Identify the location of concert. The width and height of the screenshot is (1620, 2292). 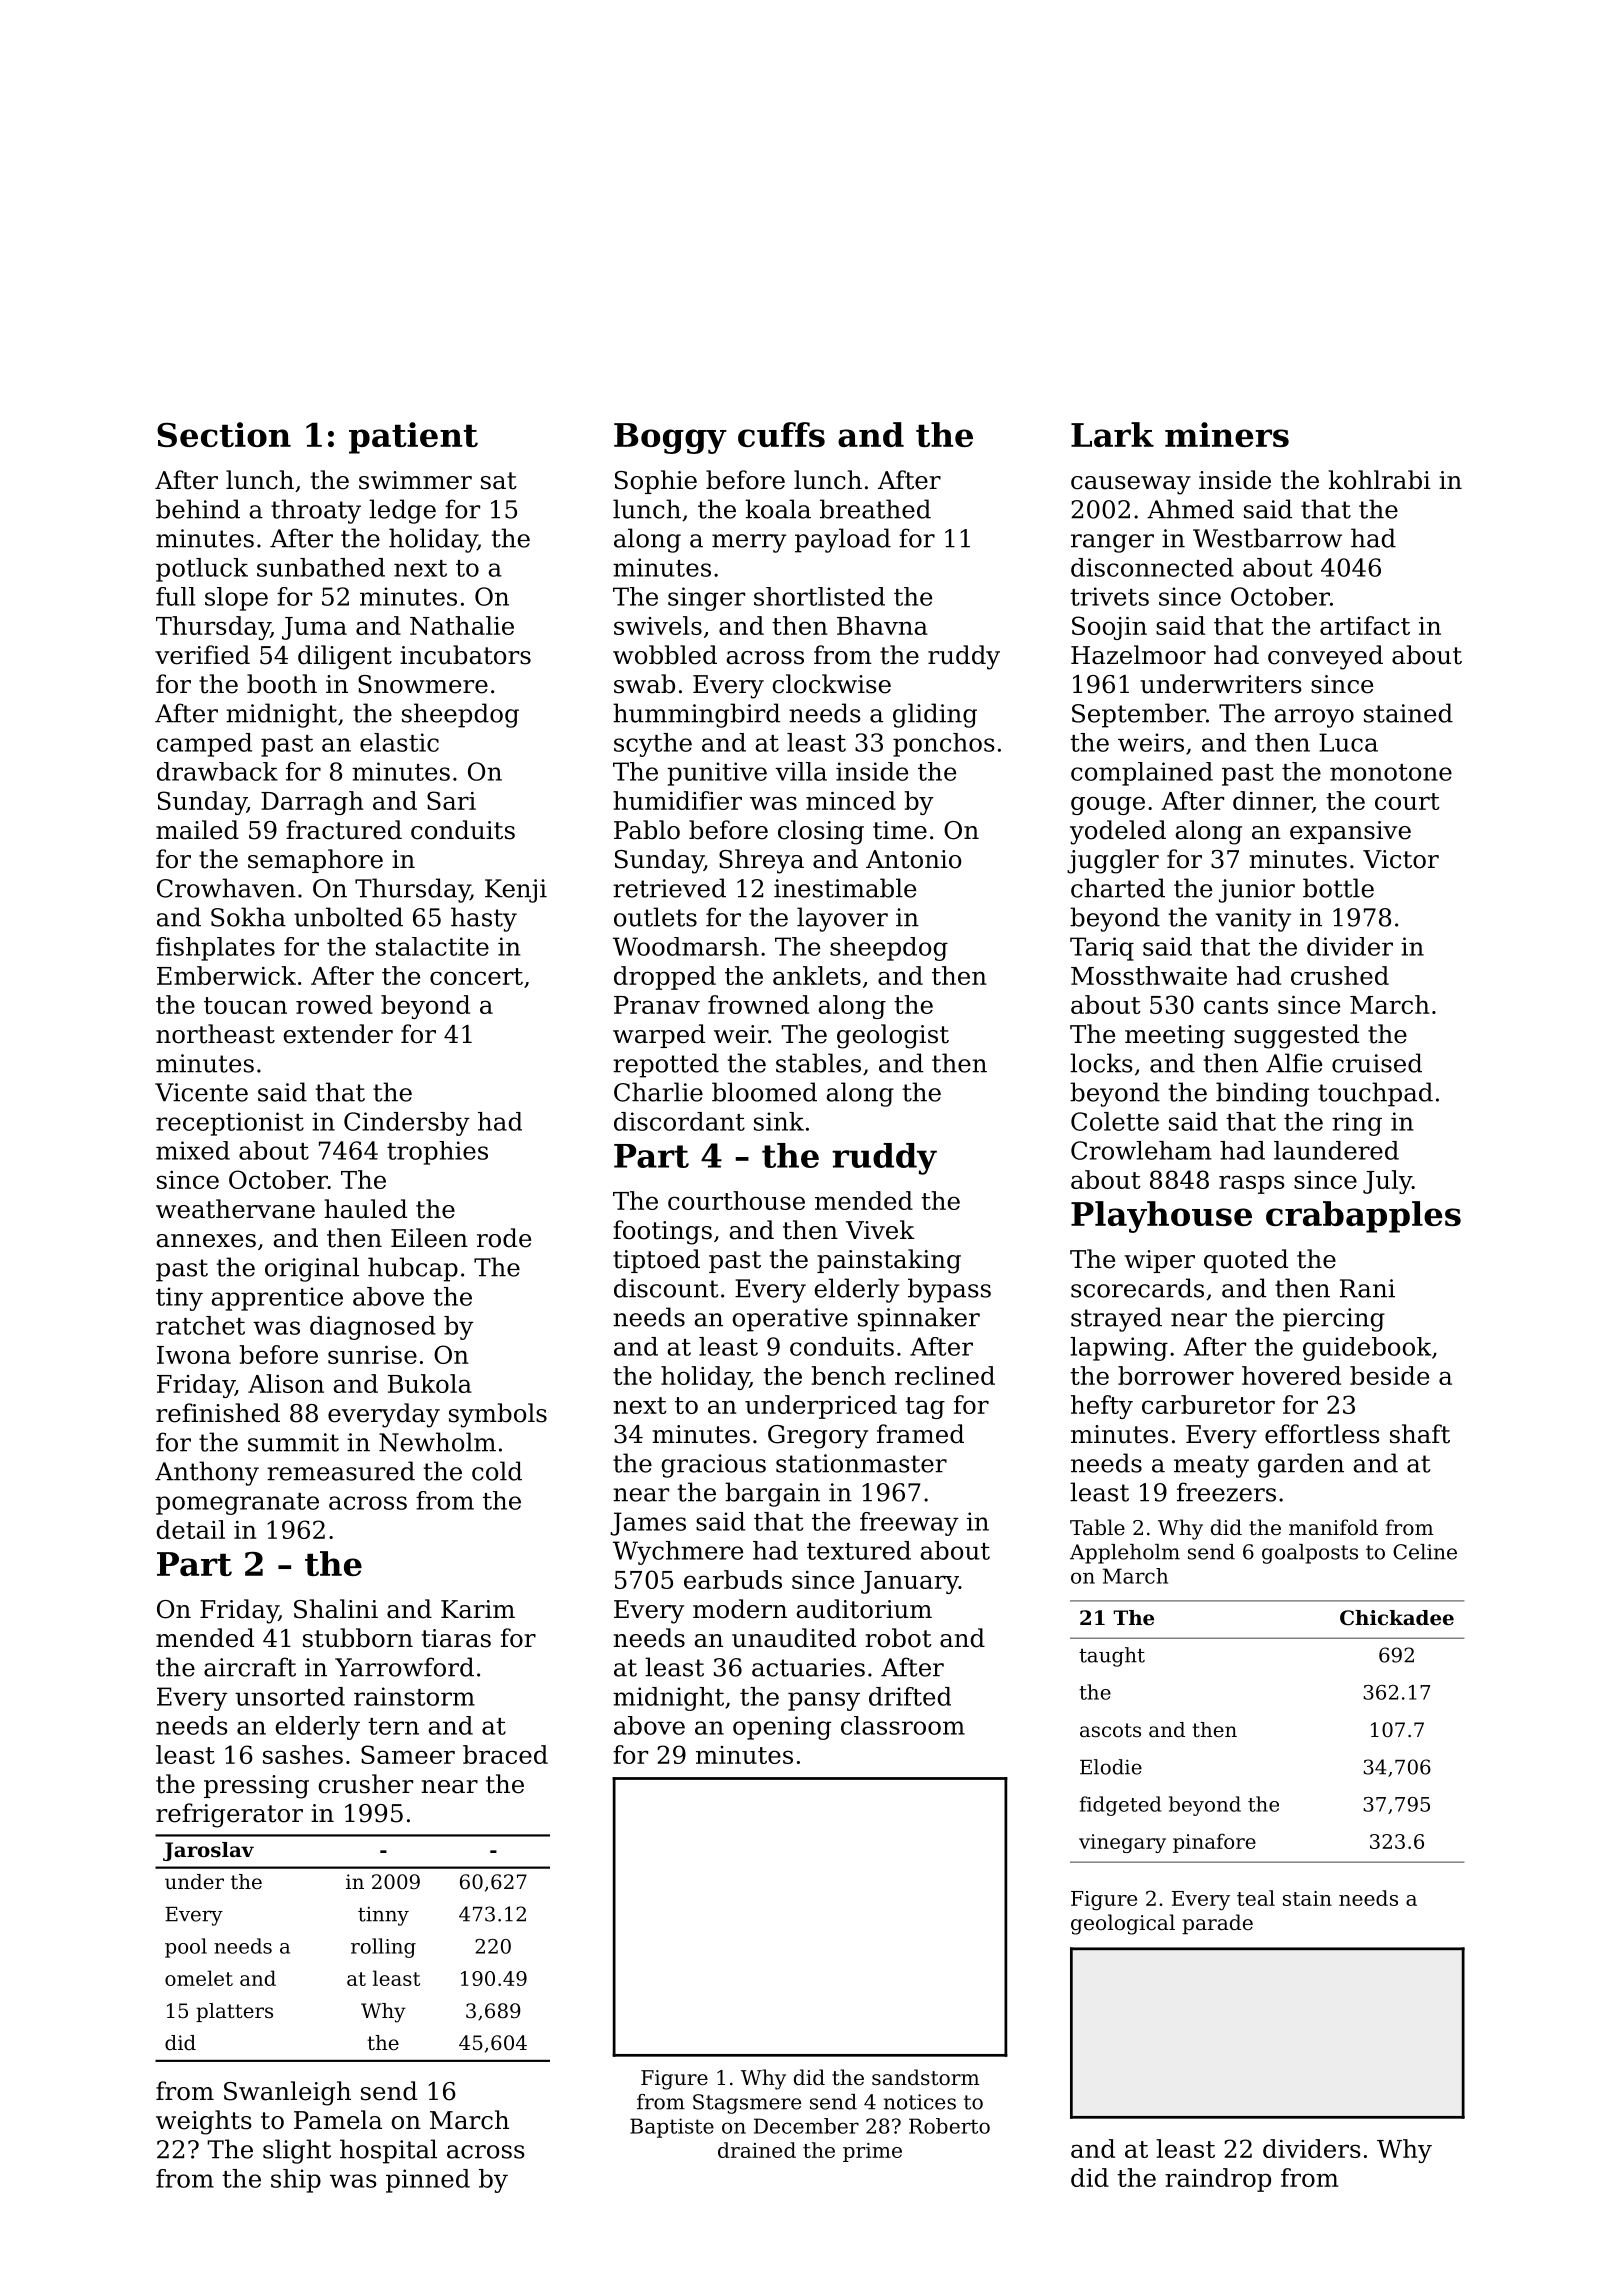
(476, 976).
